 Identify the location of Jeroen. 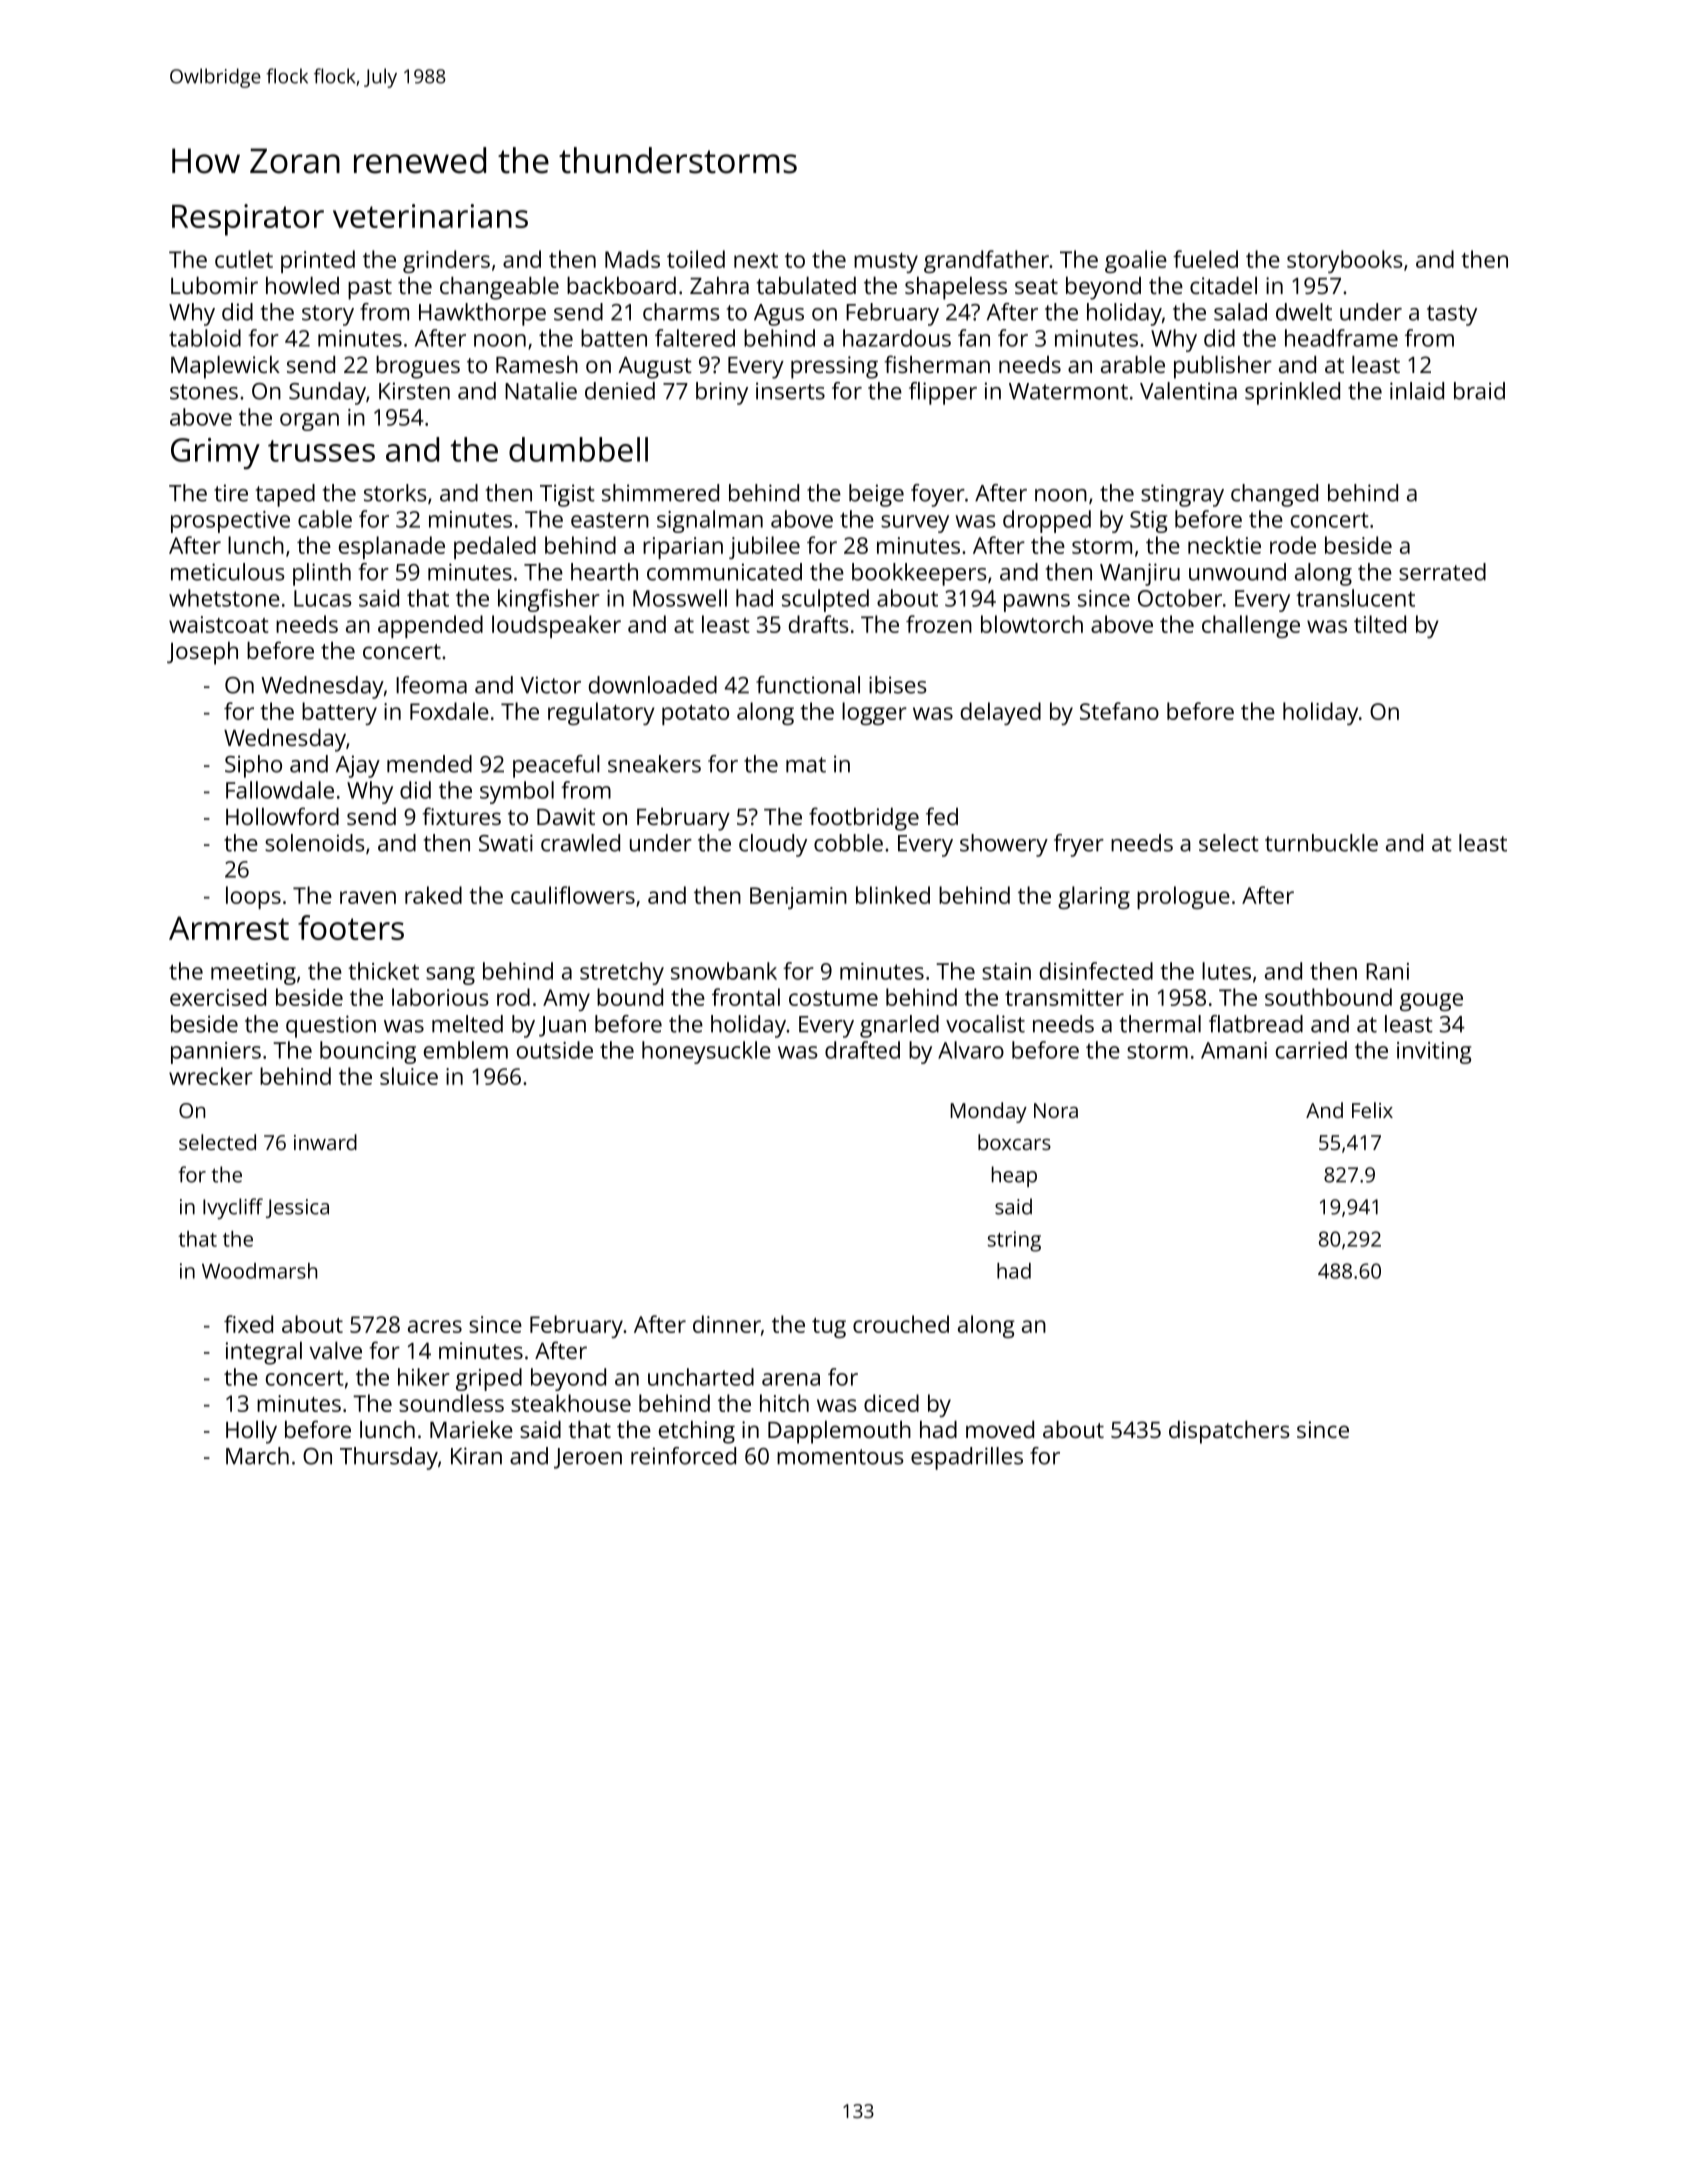
(588, 1458).
